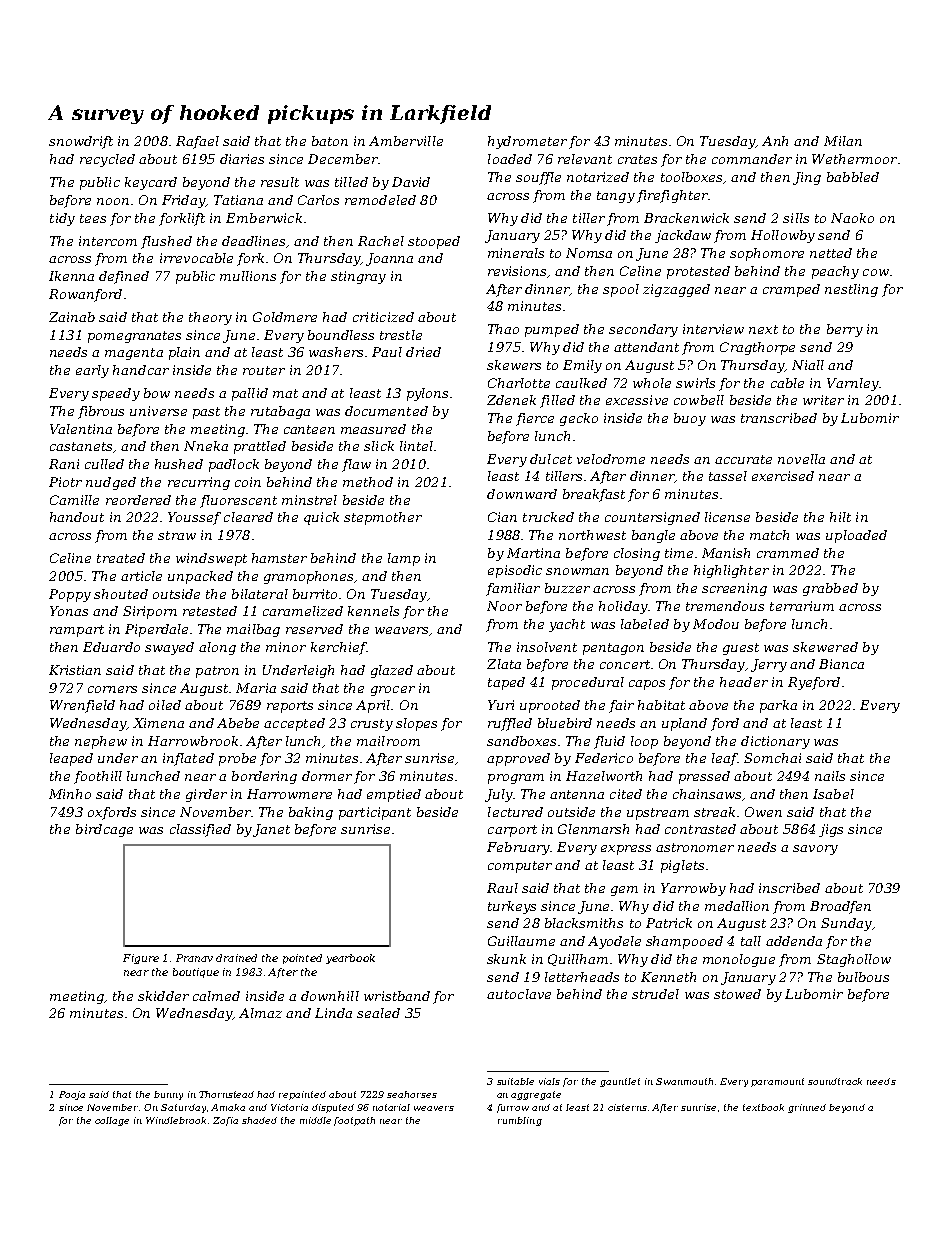  I want to click on yearbook, so click(350, 959).
